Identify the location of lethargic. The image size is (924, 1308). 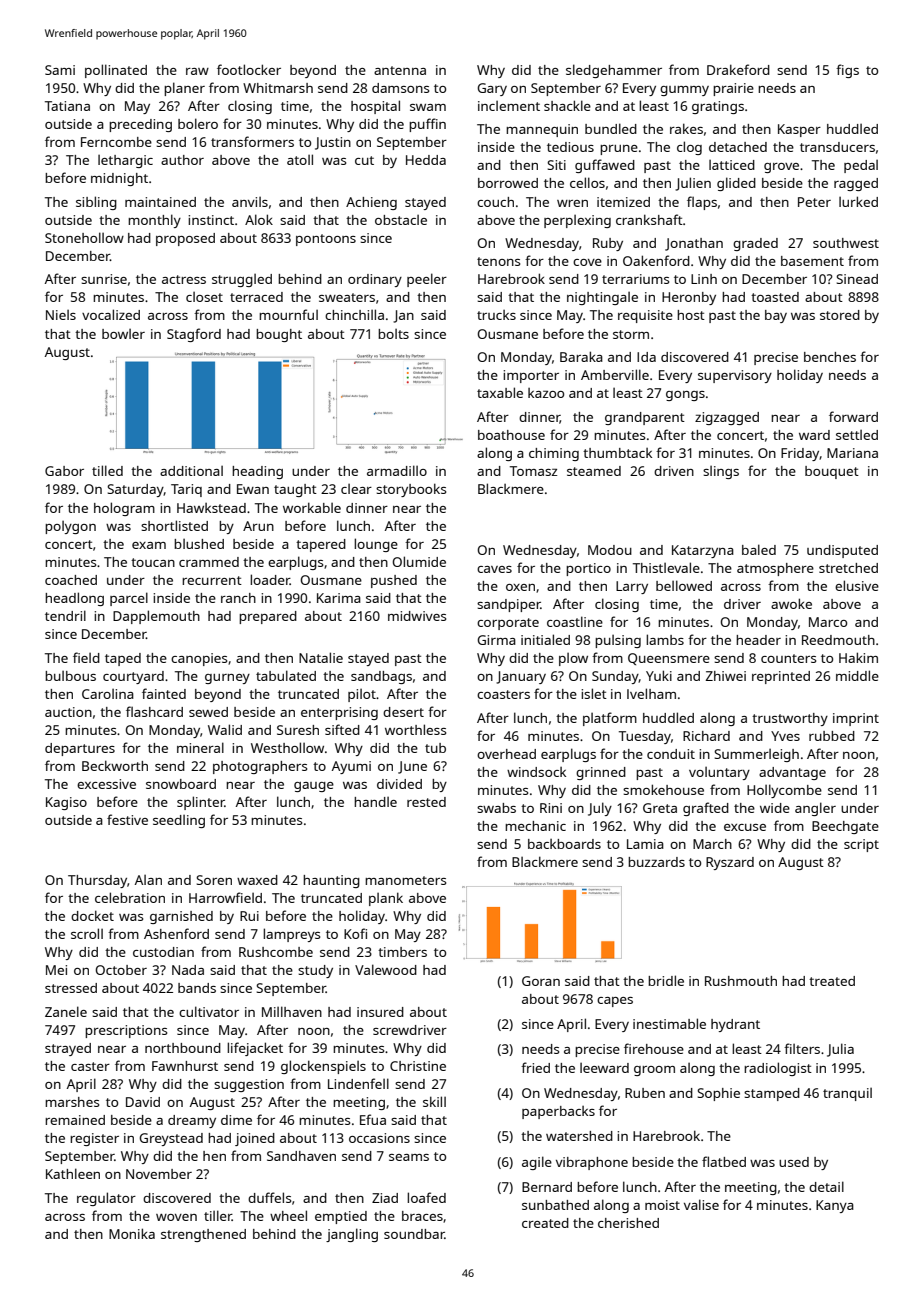
(125, 161).
